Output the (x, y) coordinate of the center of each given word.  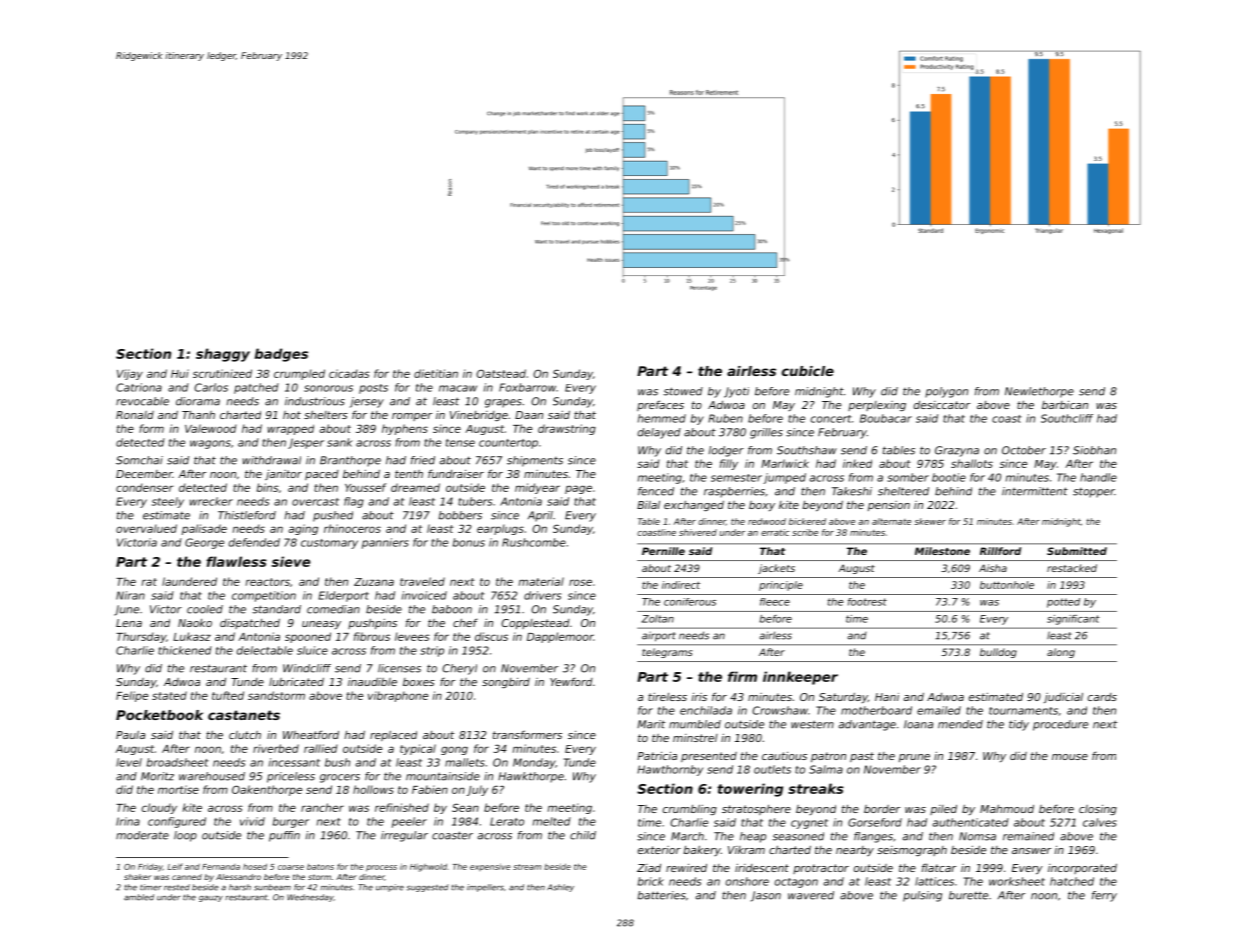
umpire (390, 888)
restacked (1072, 568)
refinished (402, 807)
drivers (542, 595)
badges (281, 355)
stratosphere (756, 810)
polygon (946, 392)
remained (1028, 836)
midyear (537, 488)
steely (168, 502)
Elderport (343, 596)
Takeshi (852, 491)
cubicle (808, 371)
